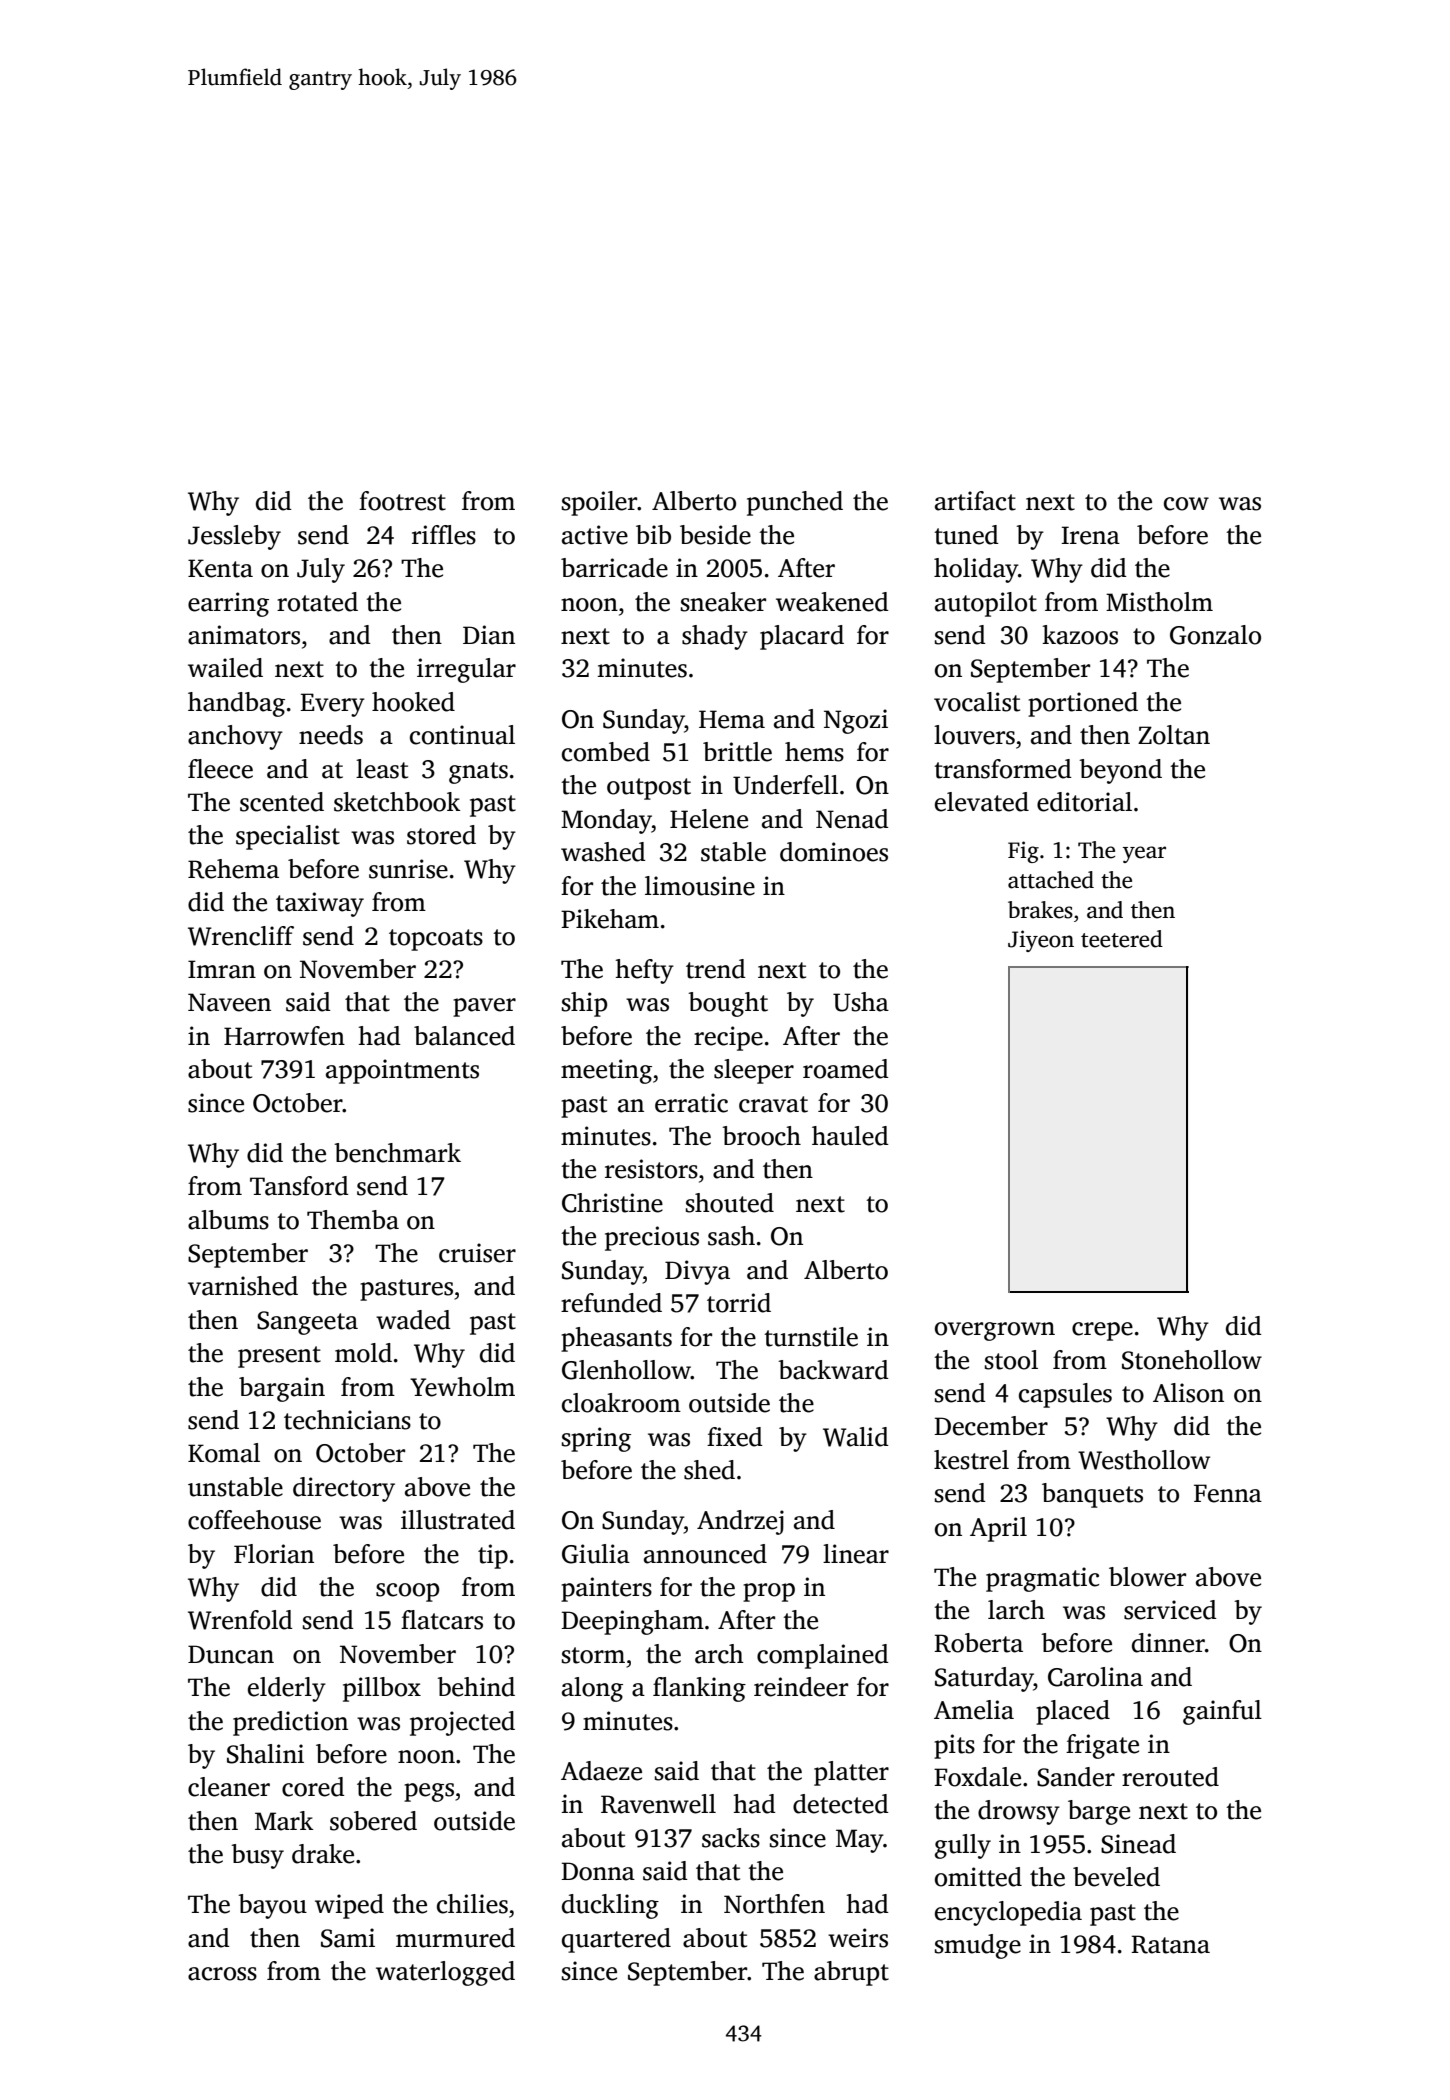  I want to click on footrest, so click(402, 501).
